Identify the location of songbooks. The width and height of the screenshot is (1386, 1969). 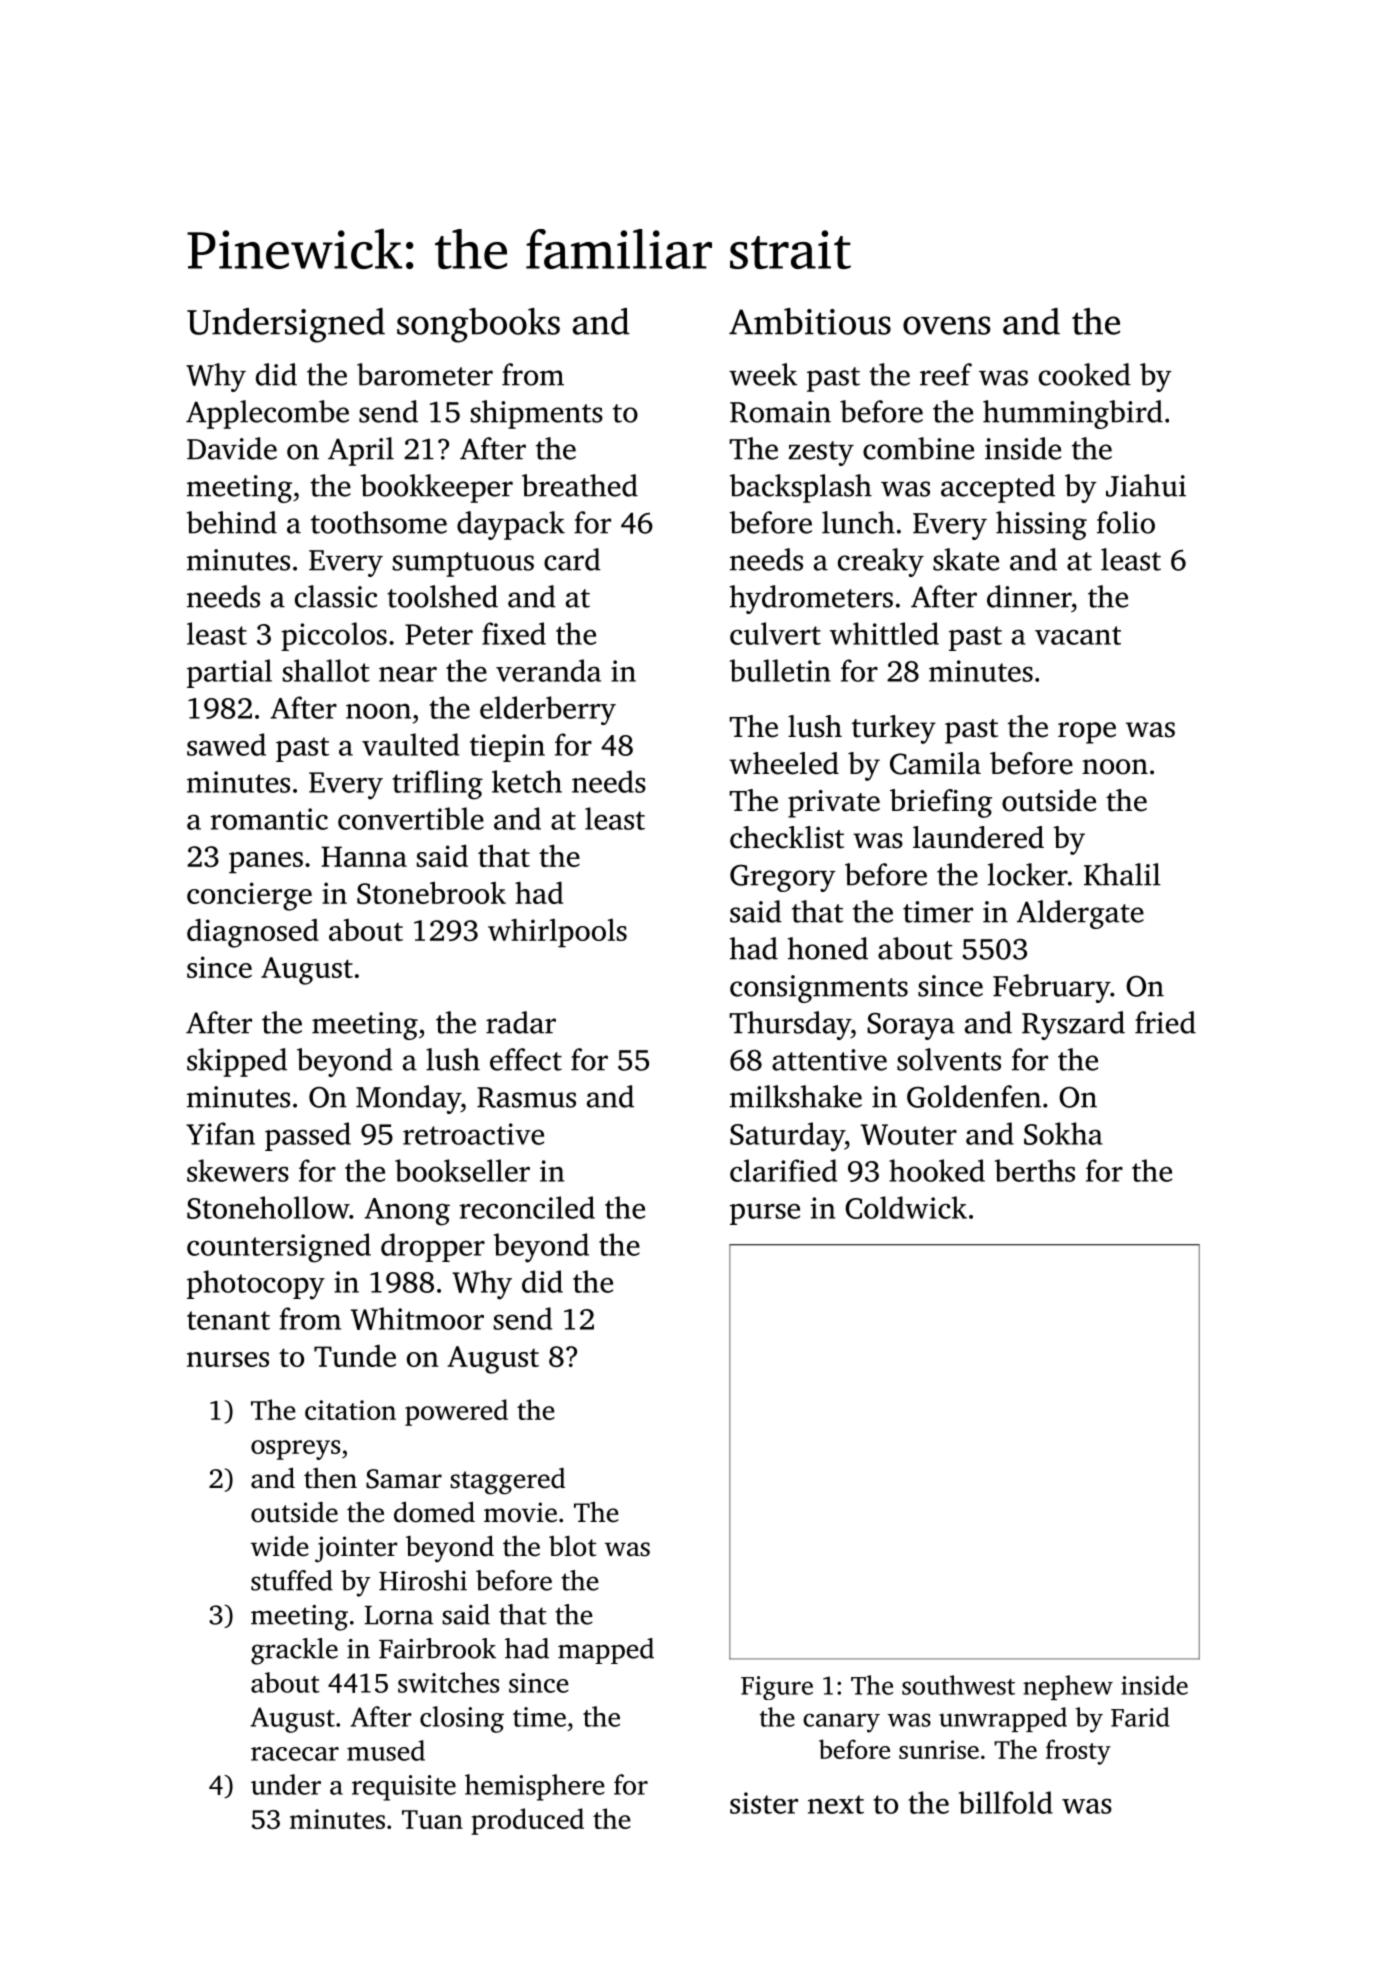
(478, 325).
